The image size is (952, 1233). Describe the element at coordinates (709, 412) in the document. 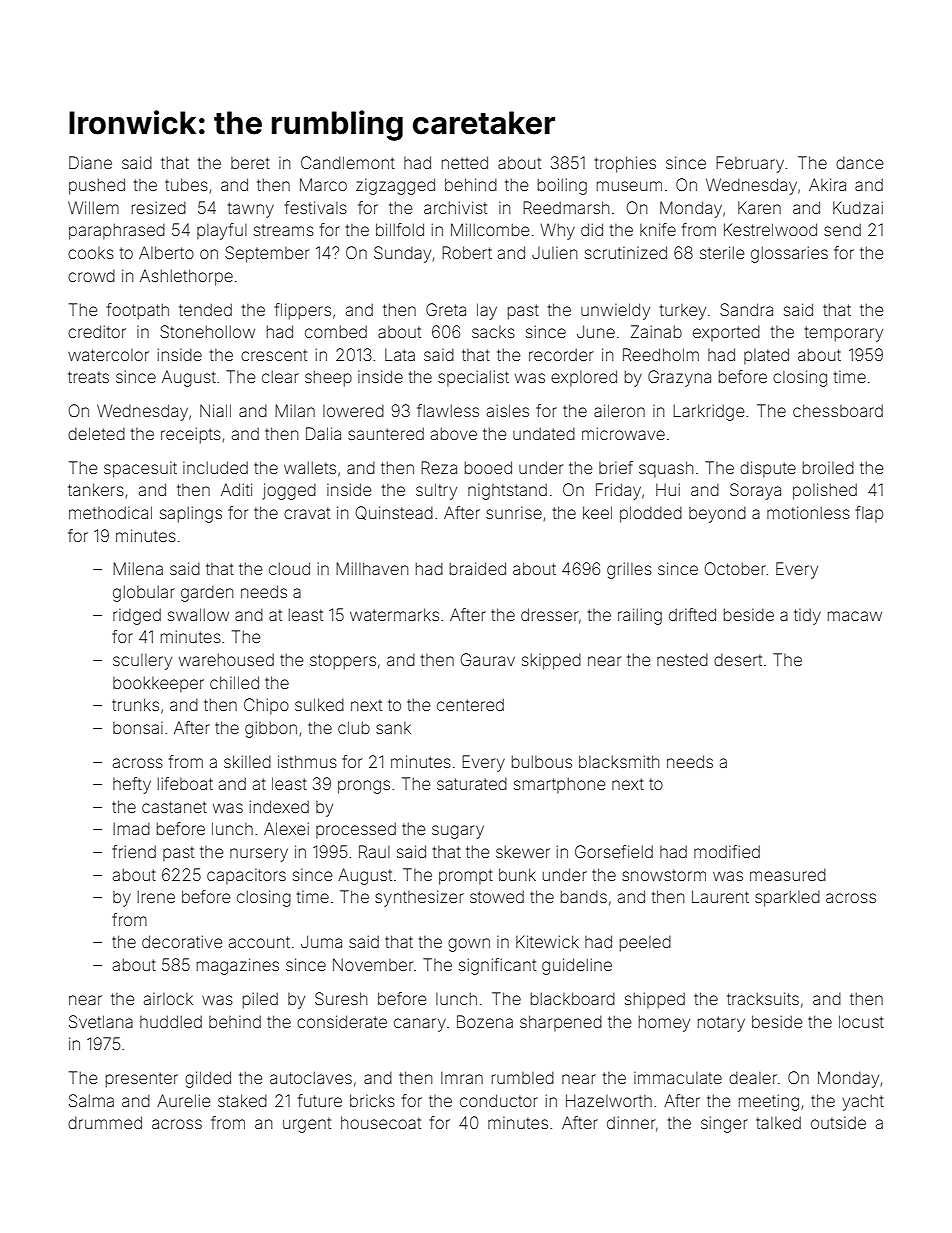

I see `Larkridge` at that location.
